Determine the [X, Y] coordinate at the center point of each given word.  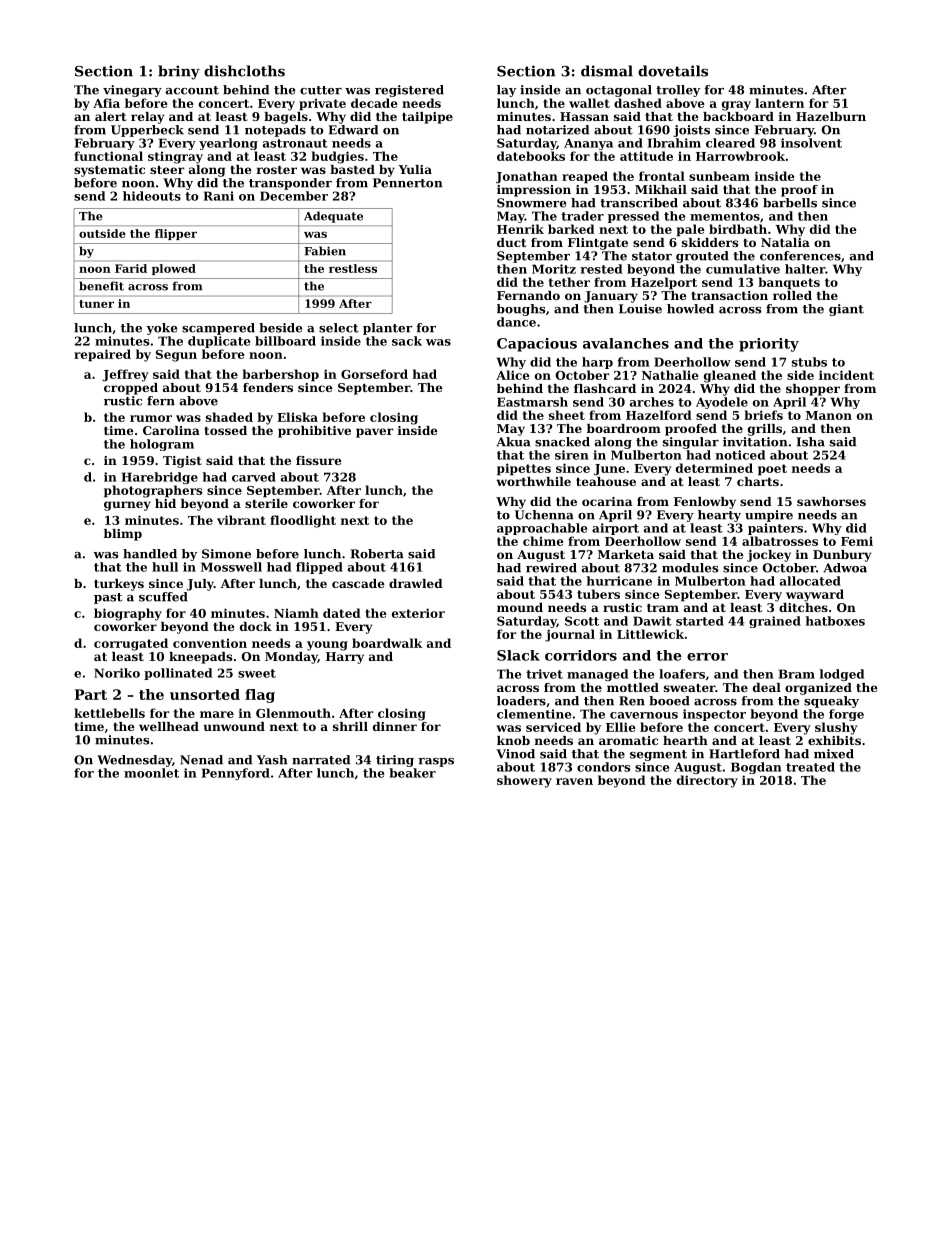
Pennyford [236, 774]
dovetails [673, 71]
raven [574, 781]
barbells [790, 203]
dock [256, 626]
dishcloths [244, 71]
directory [707, 781]
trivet [544, 674]
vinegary [132, 91]
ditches [803, 607]
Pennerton [407, 183]
